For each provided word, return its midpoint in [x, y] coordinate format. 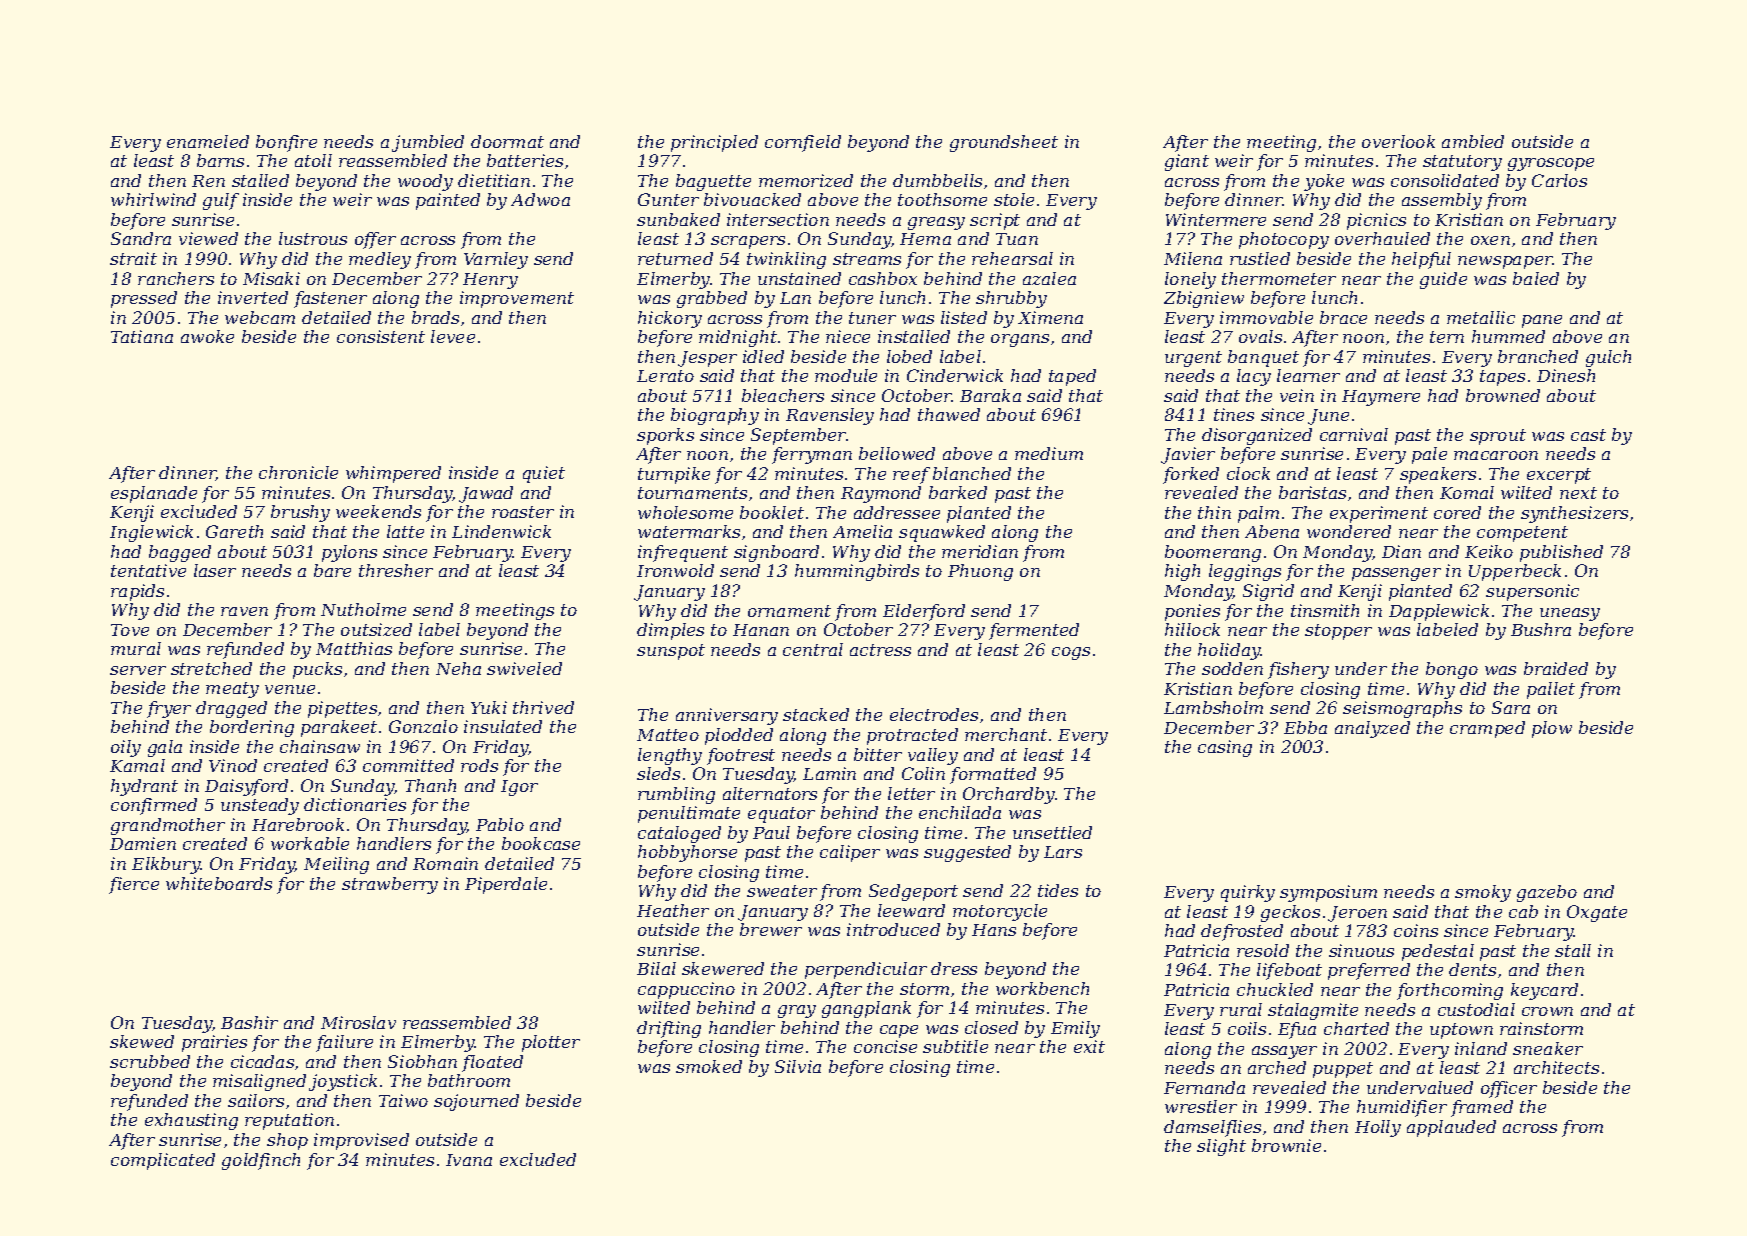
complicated [163, 1161]
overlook [1398, 141]
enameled [208, 141]
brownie [1286, 1145]
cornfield [803, 143]
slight [1221, 1147]
